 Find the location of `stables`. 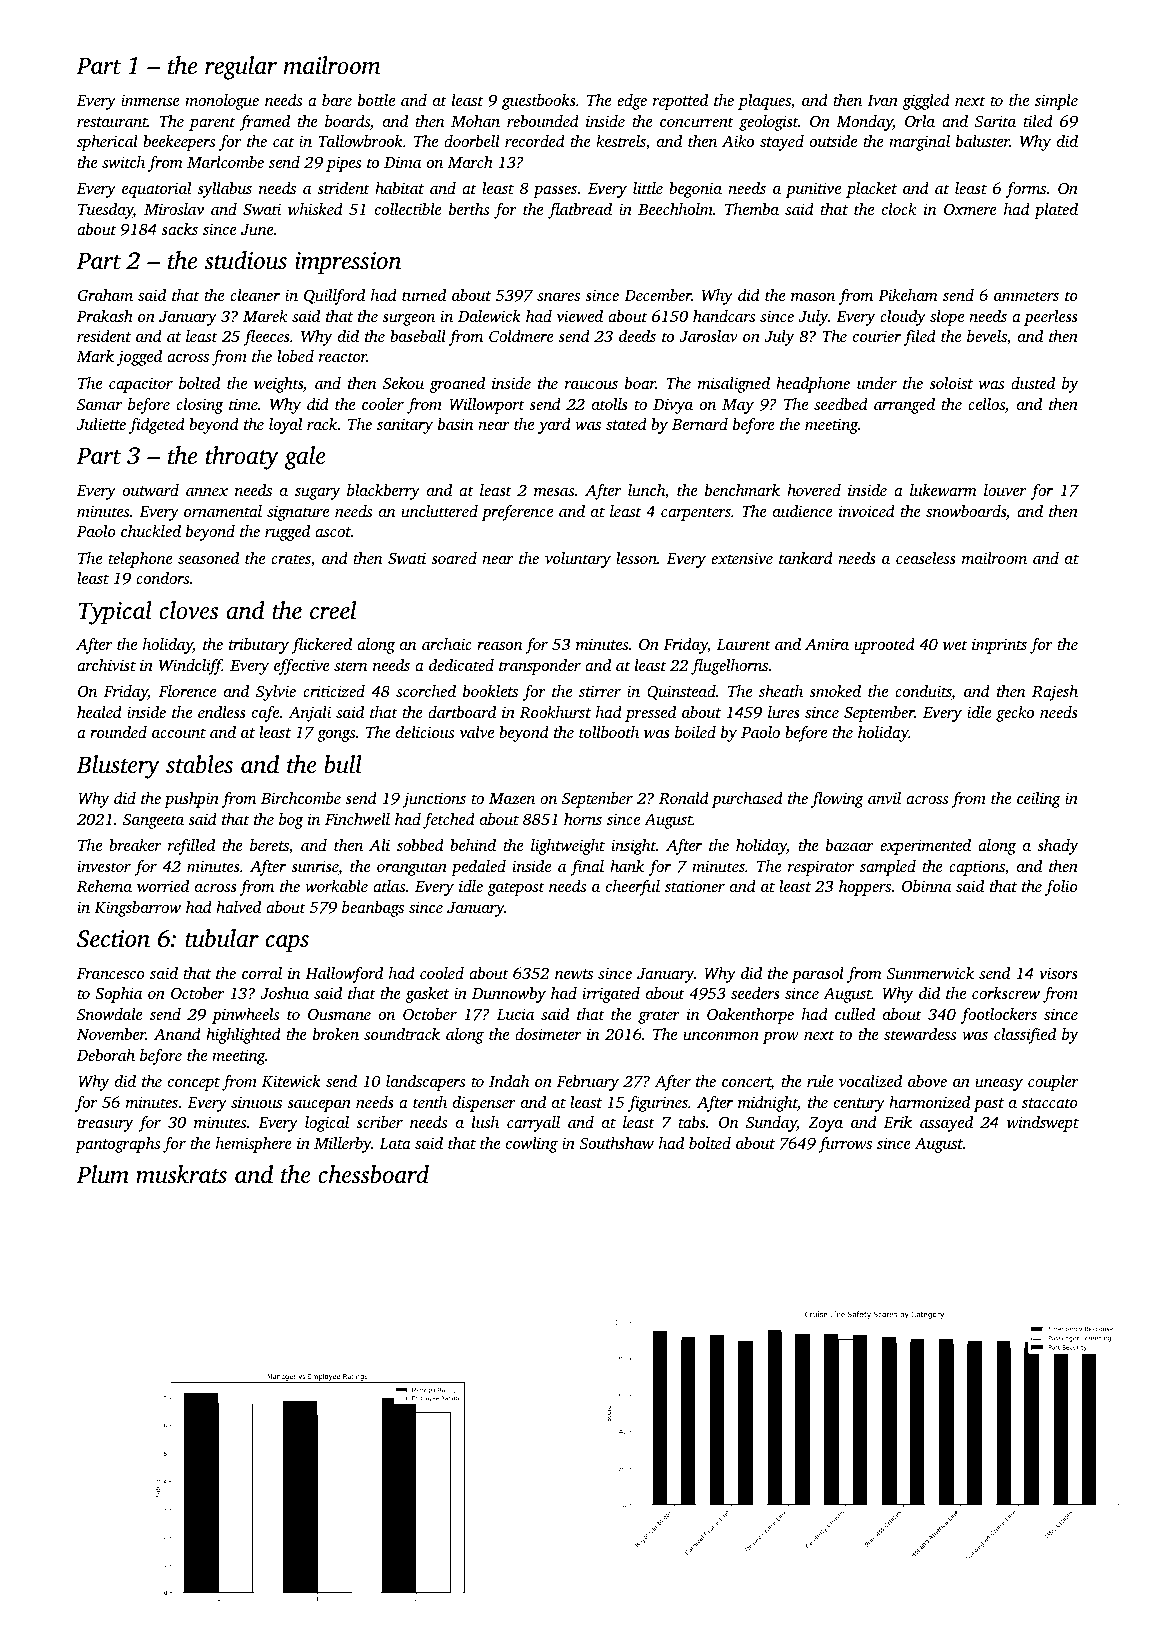

stables is located at coordinates (199, 764).
